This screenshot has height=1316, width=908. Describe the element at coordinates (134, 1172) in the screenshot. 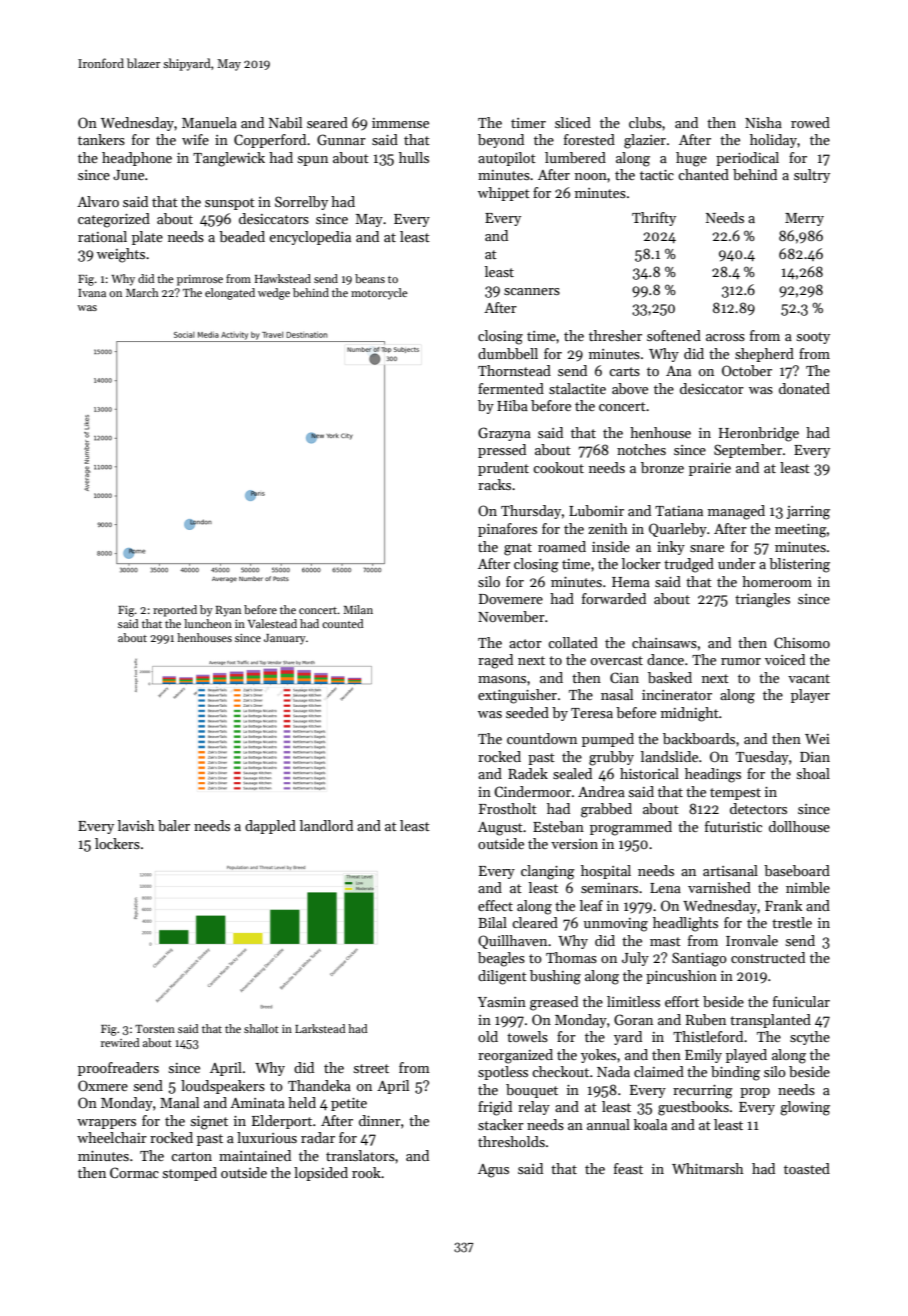

I see `Cormac` at that location.
